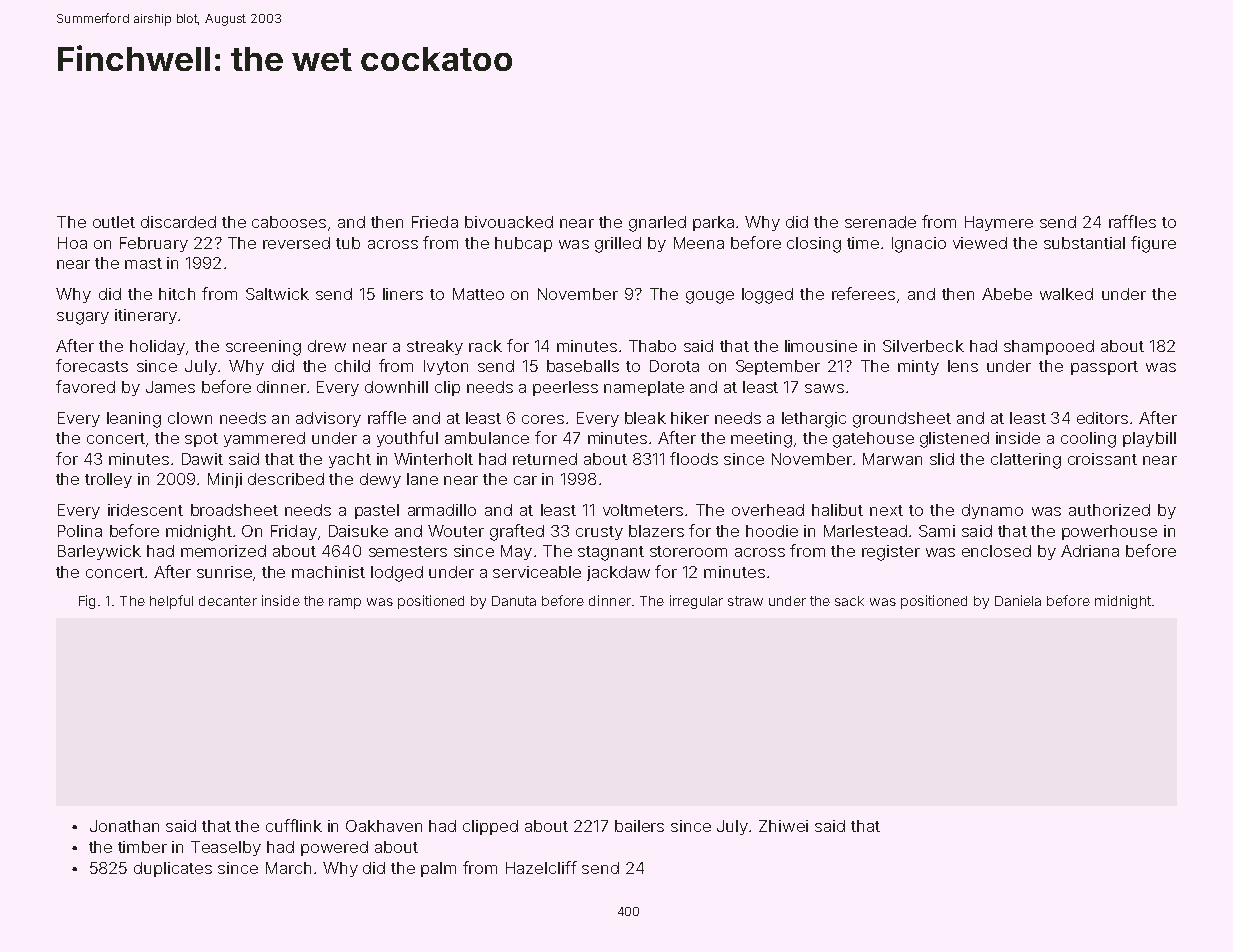 The height and width of the screenshot is (952, 1233). I want to click on cufflink, so click(294, 825).
